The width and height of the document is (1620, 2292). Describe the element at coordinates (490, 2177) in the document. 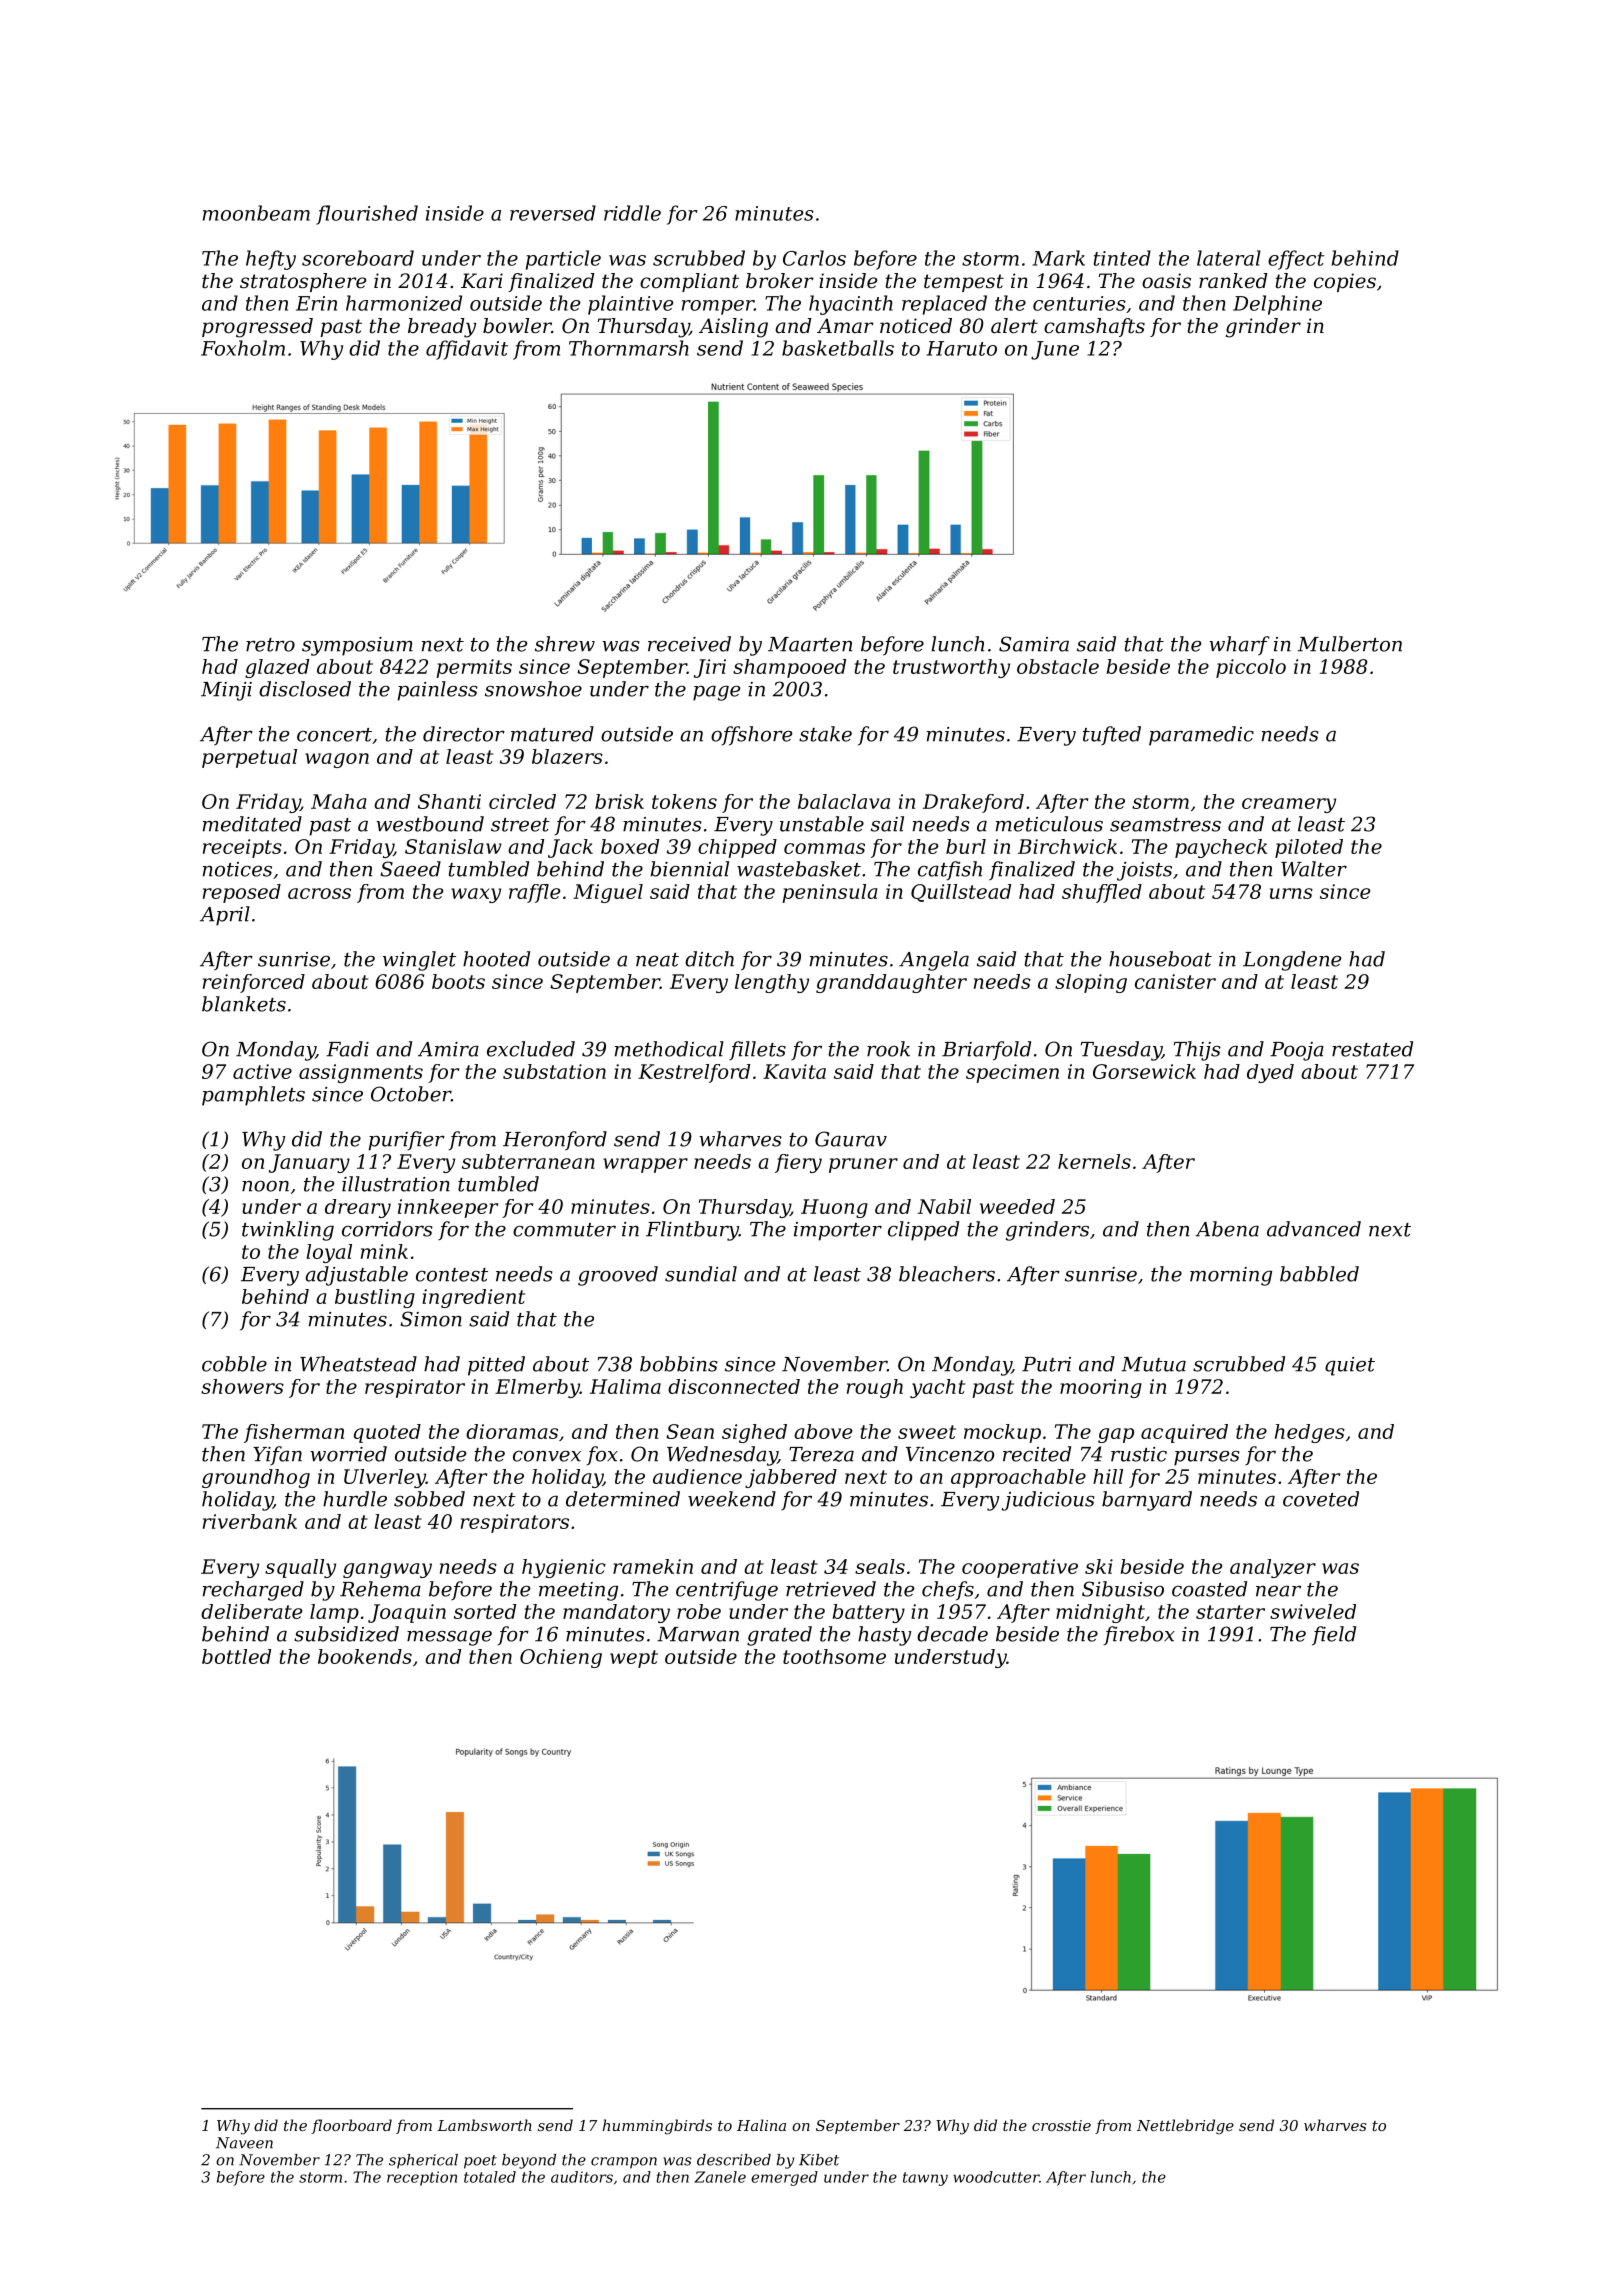

I see `totaled` at that location.
